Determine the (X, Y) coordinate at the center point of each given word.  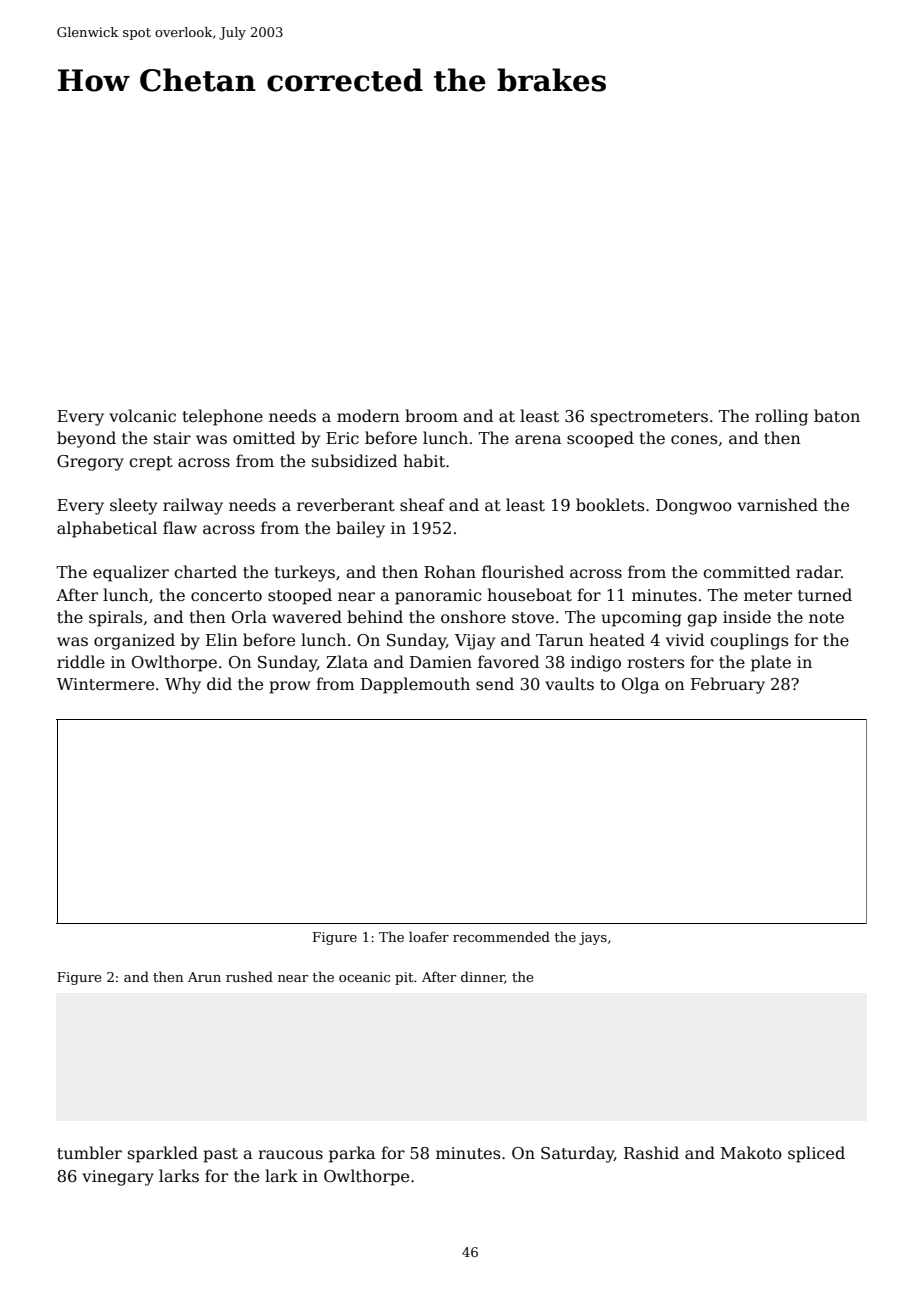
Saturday (577, 1154)
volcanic (142, 416)
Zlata (347, 662)
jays (593, 938)
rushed (249, 976)
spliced (816, 1154)
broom (431, 415)
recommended (501, 936)
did (219, 683)
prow (290, 687)
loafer (429, 936)
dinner (483, 977)
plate (771, 663)
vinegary (118, 1178)
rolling (781, 417)
